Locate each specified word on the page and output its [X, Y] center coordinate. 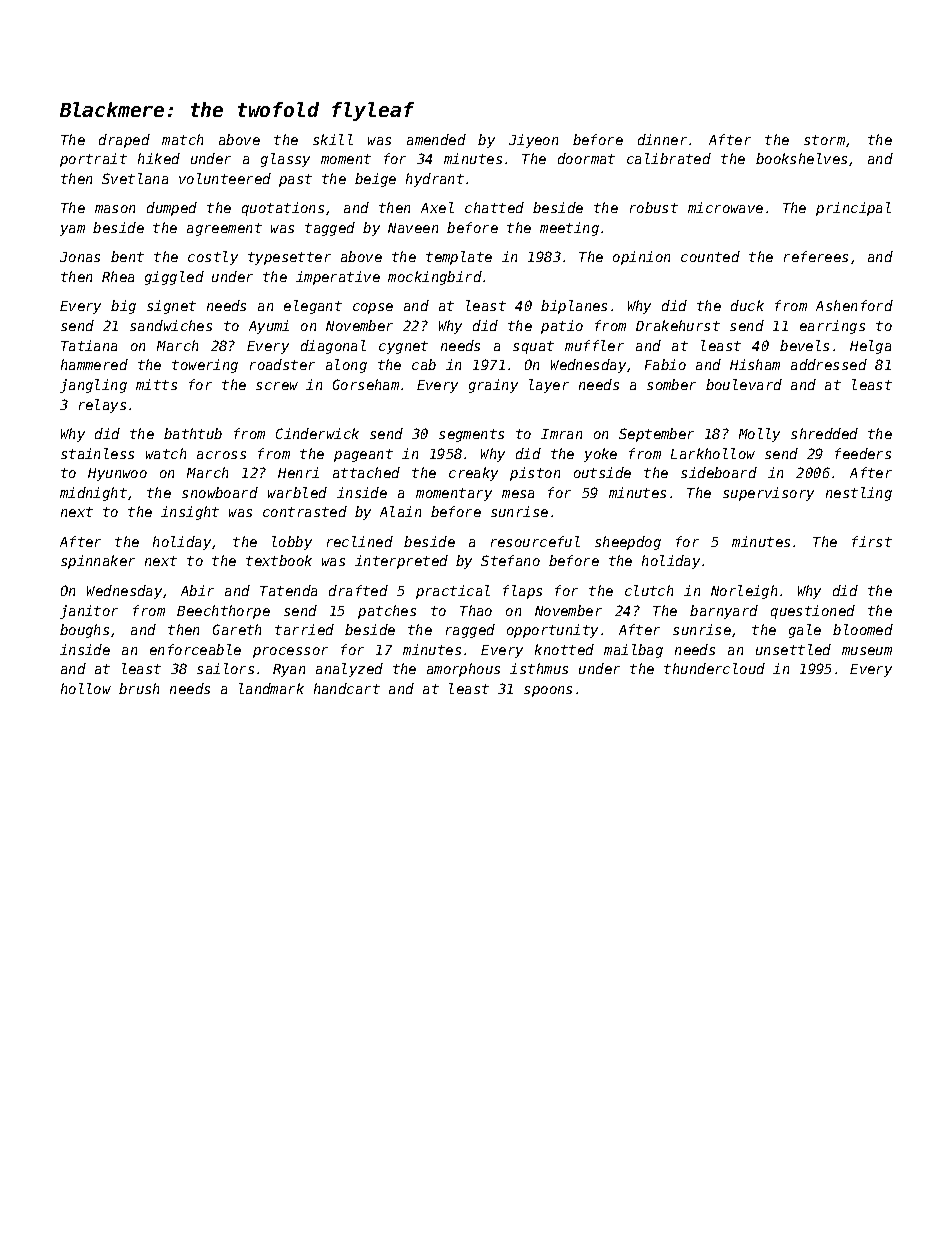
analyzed [349, 670]
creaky [473, 474]
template [459, 258]
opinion [641, 258]
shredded [824, 433]
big [123, 307]
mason [115, 209]
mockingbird [435, 278]
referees [816, 256]
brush [139, 688]
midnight [93, 494]
